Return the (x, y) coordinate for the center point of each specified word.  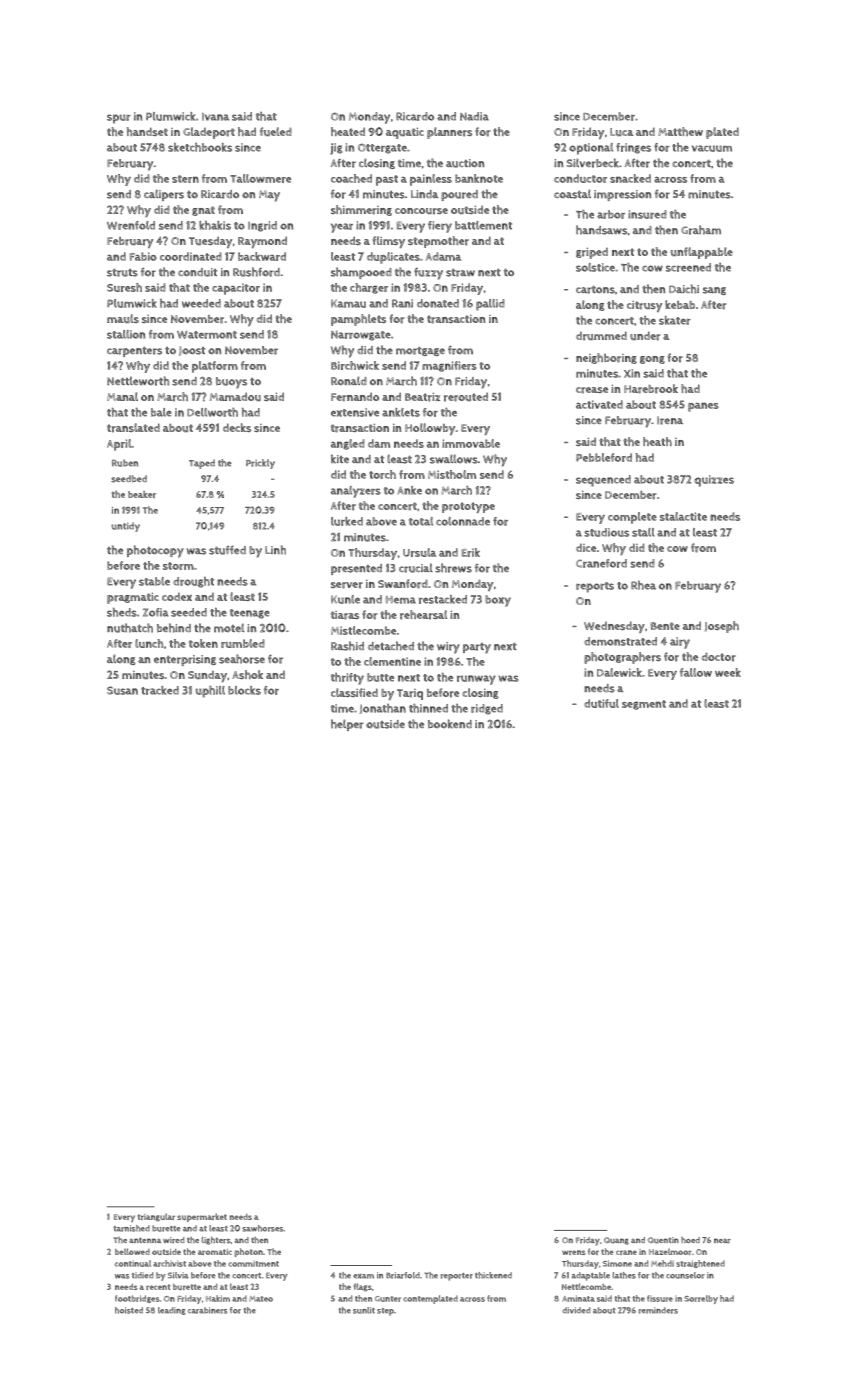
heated (348, 131)
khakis (215, 225)
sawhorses (262, 1228)
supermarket (202, 1217)
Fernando (355, 397)
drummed (601, 336)
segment (644, 705)
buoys (231, 383)
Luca (622, 132)
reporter (457, 1277)
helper (347, 725)
